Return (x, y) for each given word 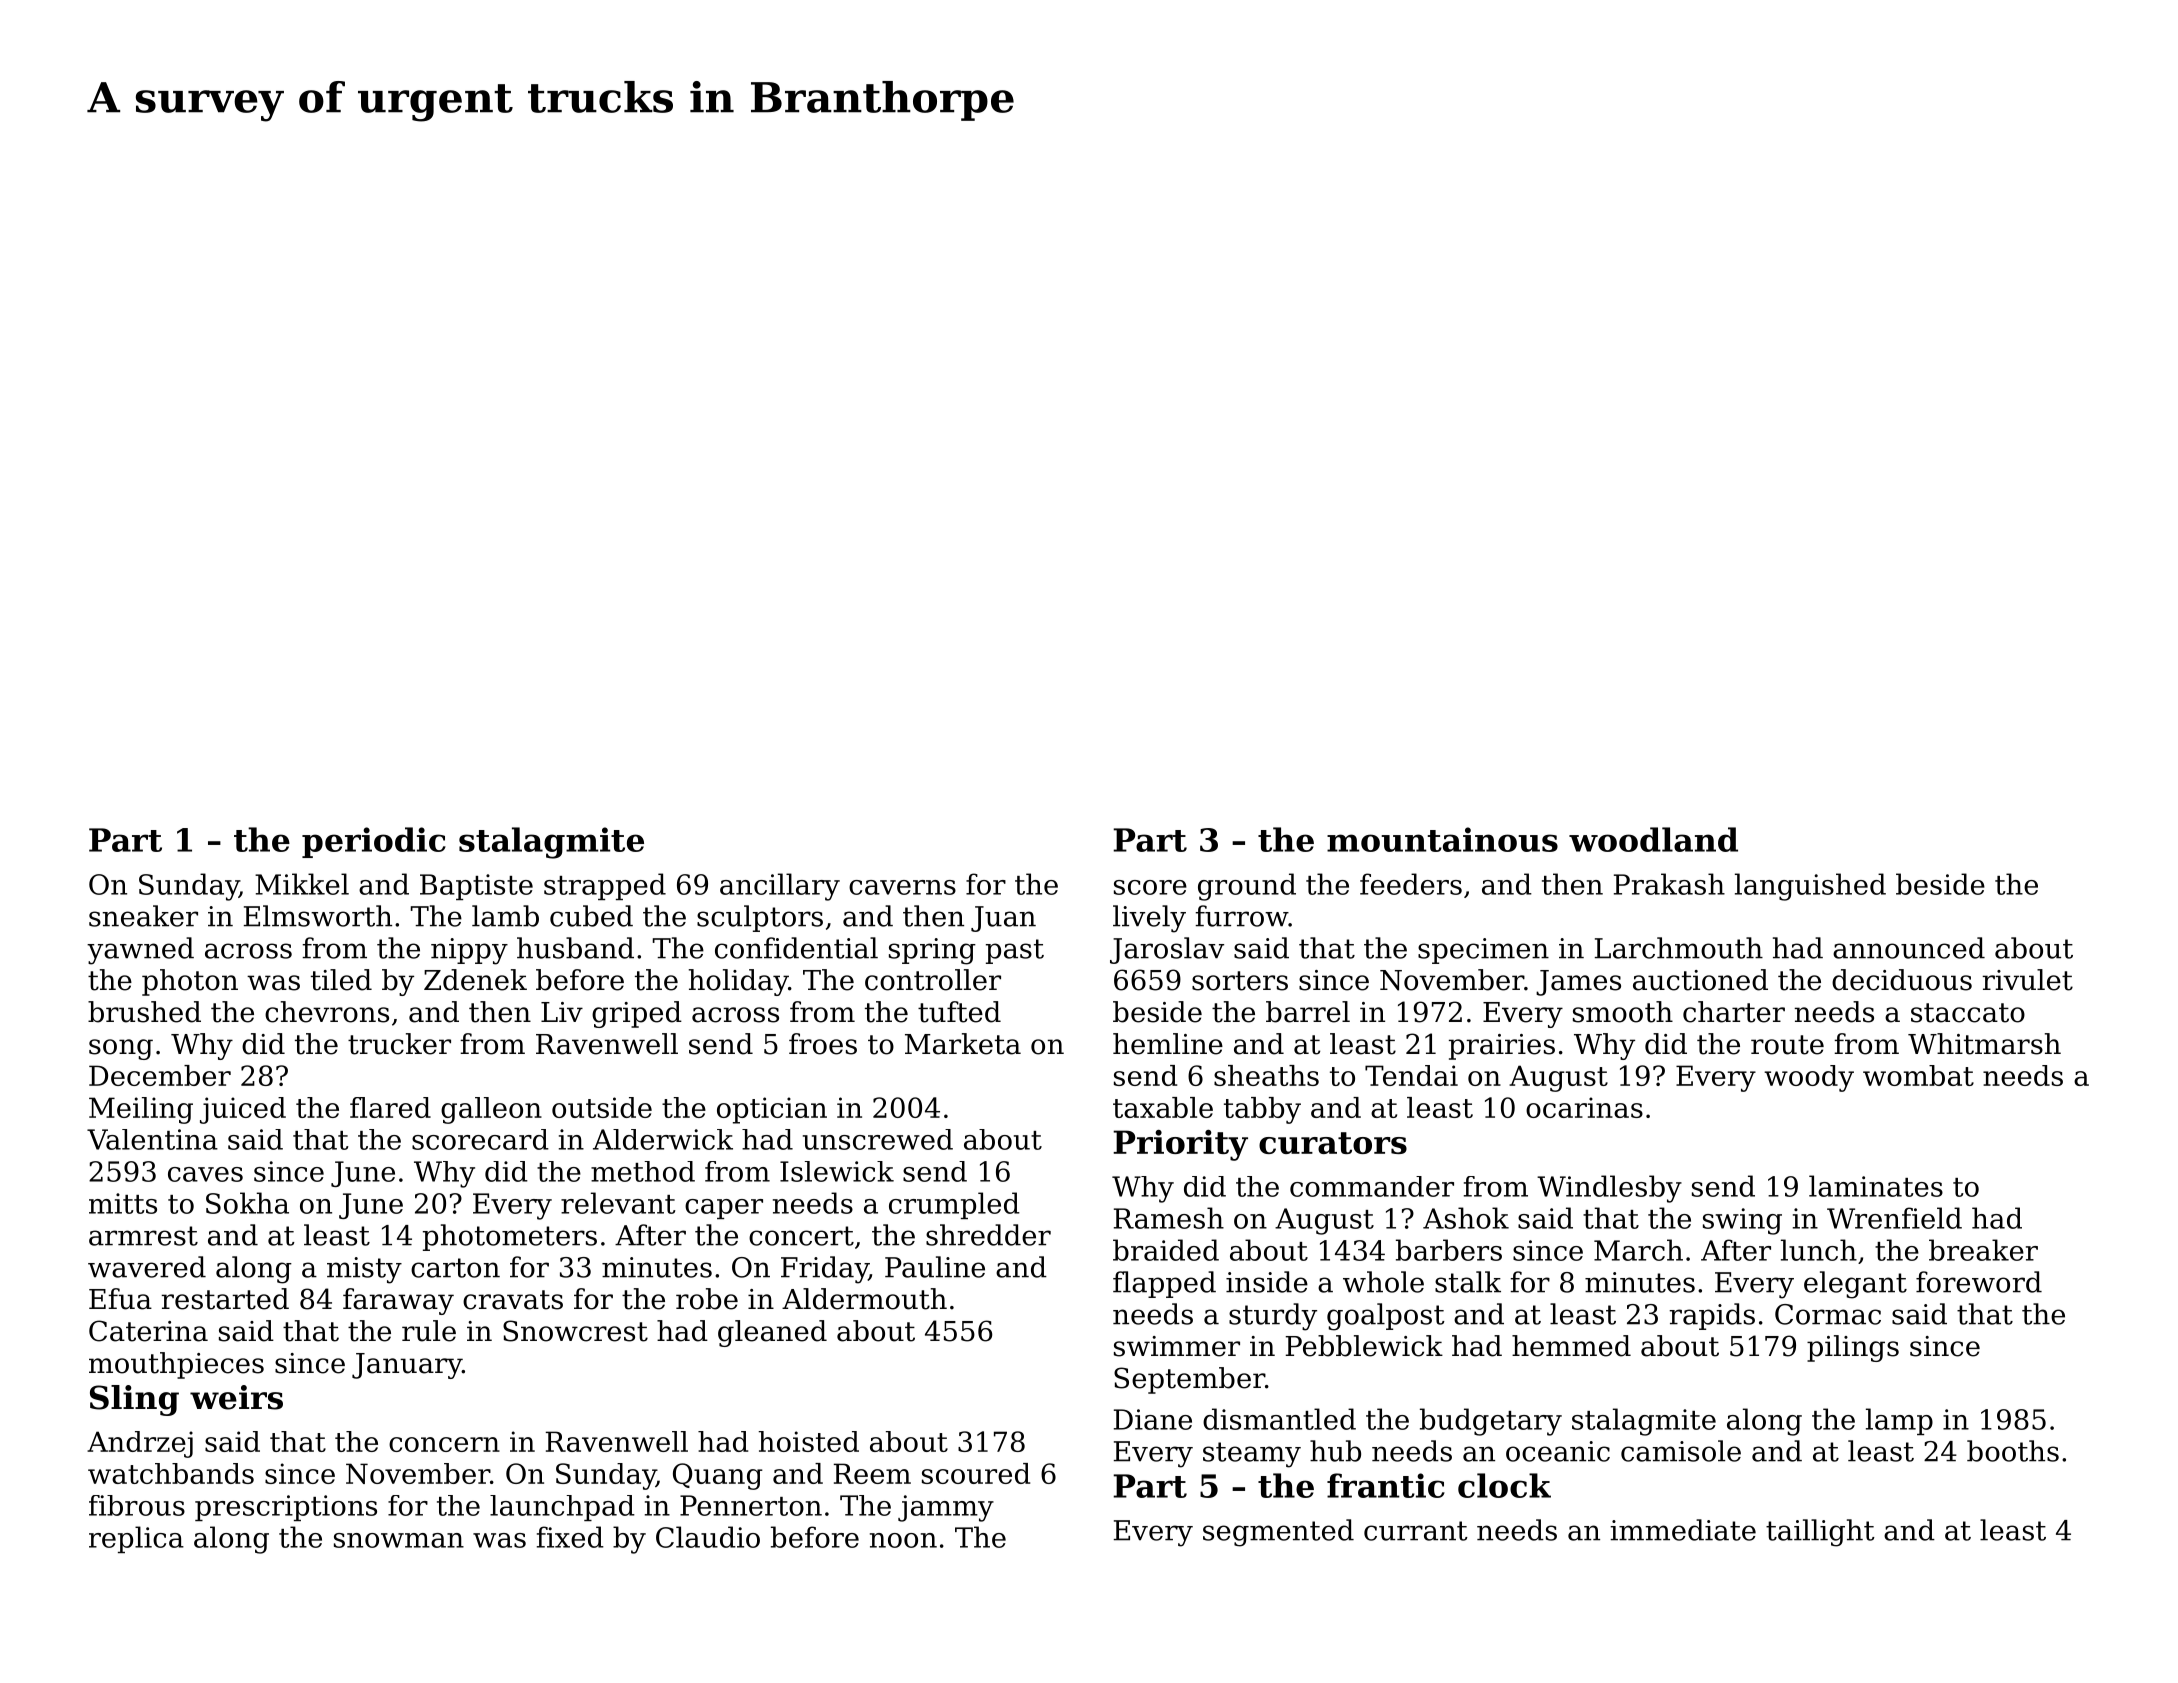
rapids (1712, 1316)
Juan (1003, 919)
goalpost (1386, 1317)
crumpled (954, 1205)
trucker (399, 1044)
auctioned (1700, 980)
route (1787, 1045)
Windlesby (1609, 1189)
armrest (143, 1236)
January (407, 1366)
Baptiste (476, 887)
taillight (1820, 1533)
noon (903, 1540)
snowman (399, 1540)
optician (772, 1110)
